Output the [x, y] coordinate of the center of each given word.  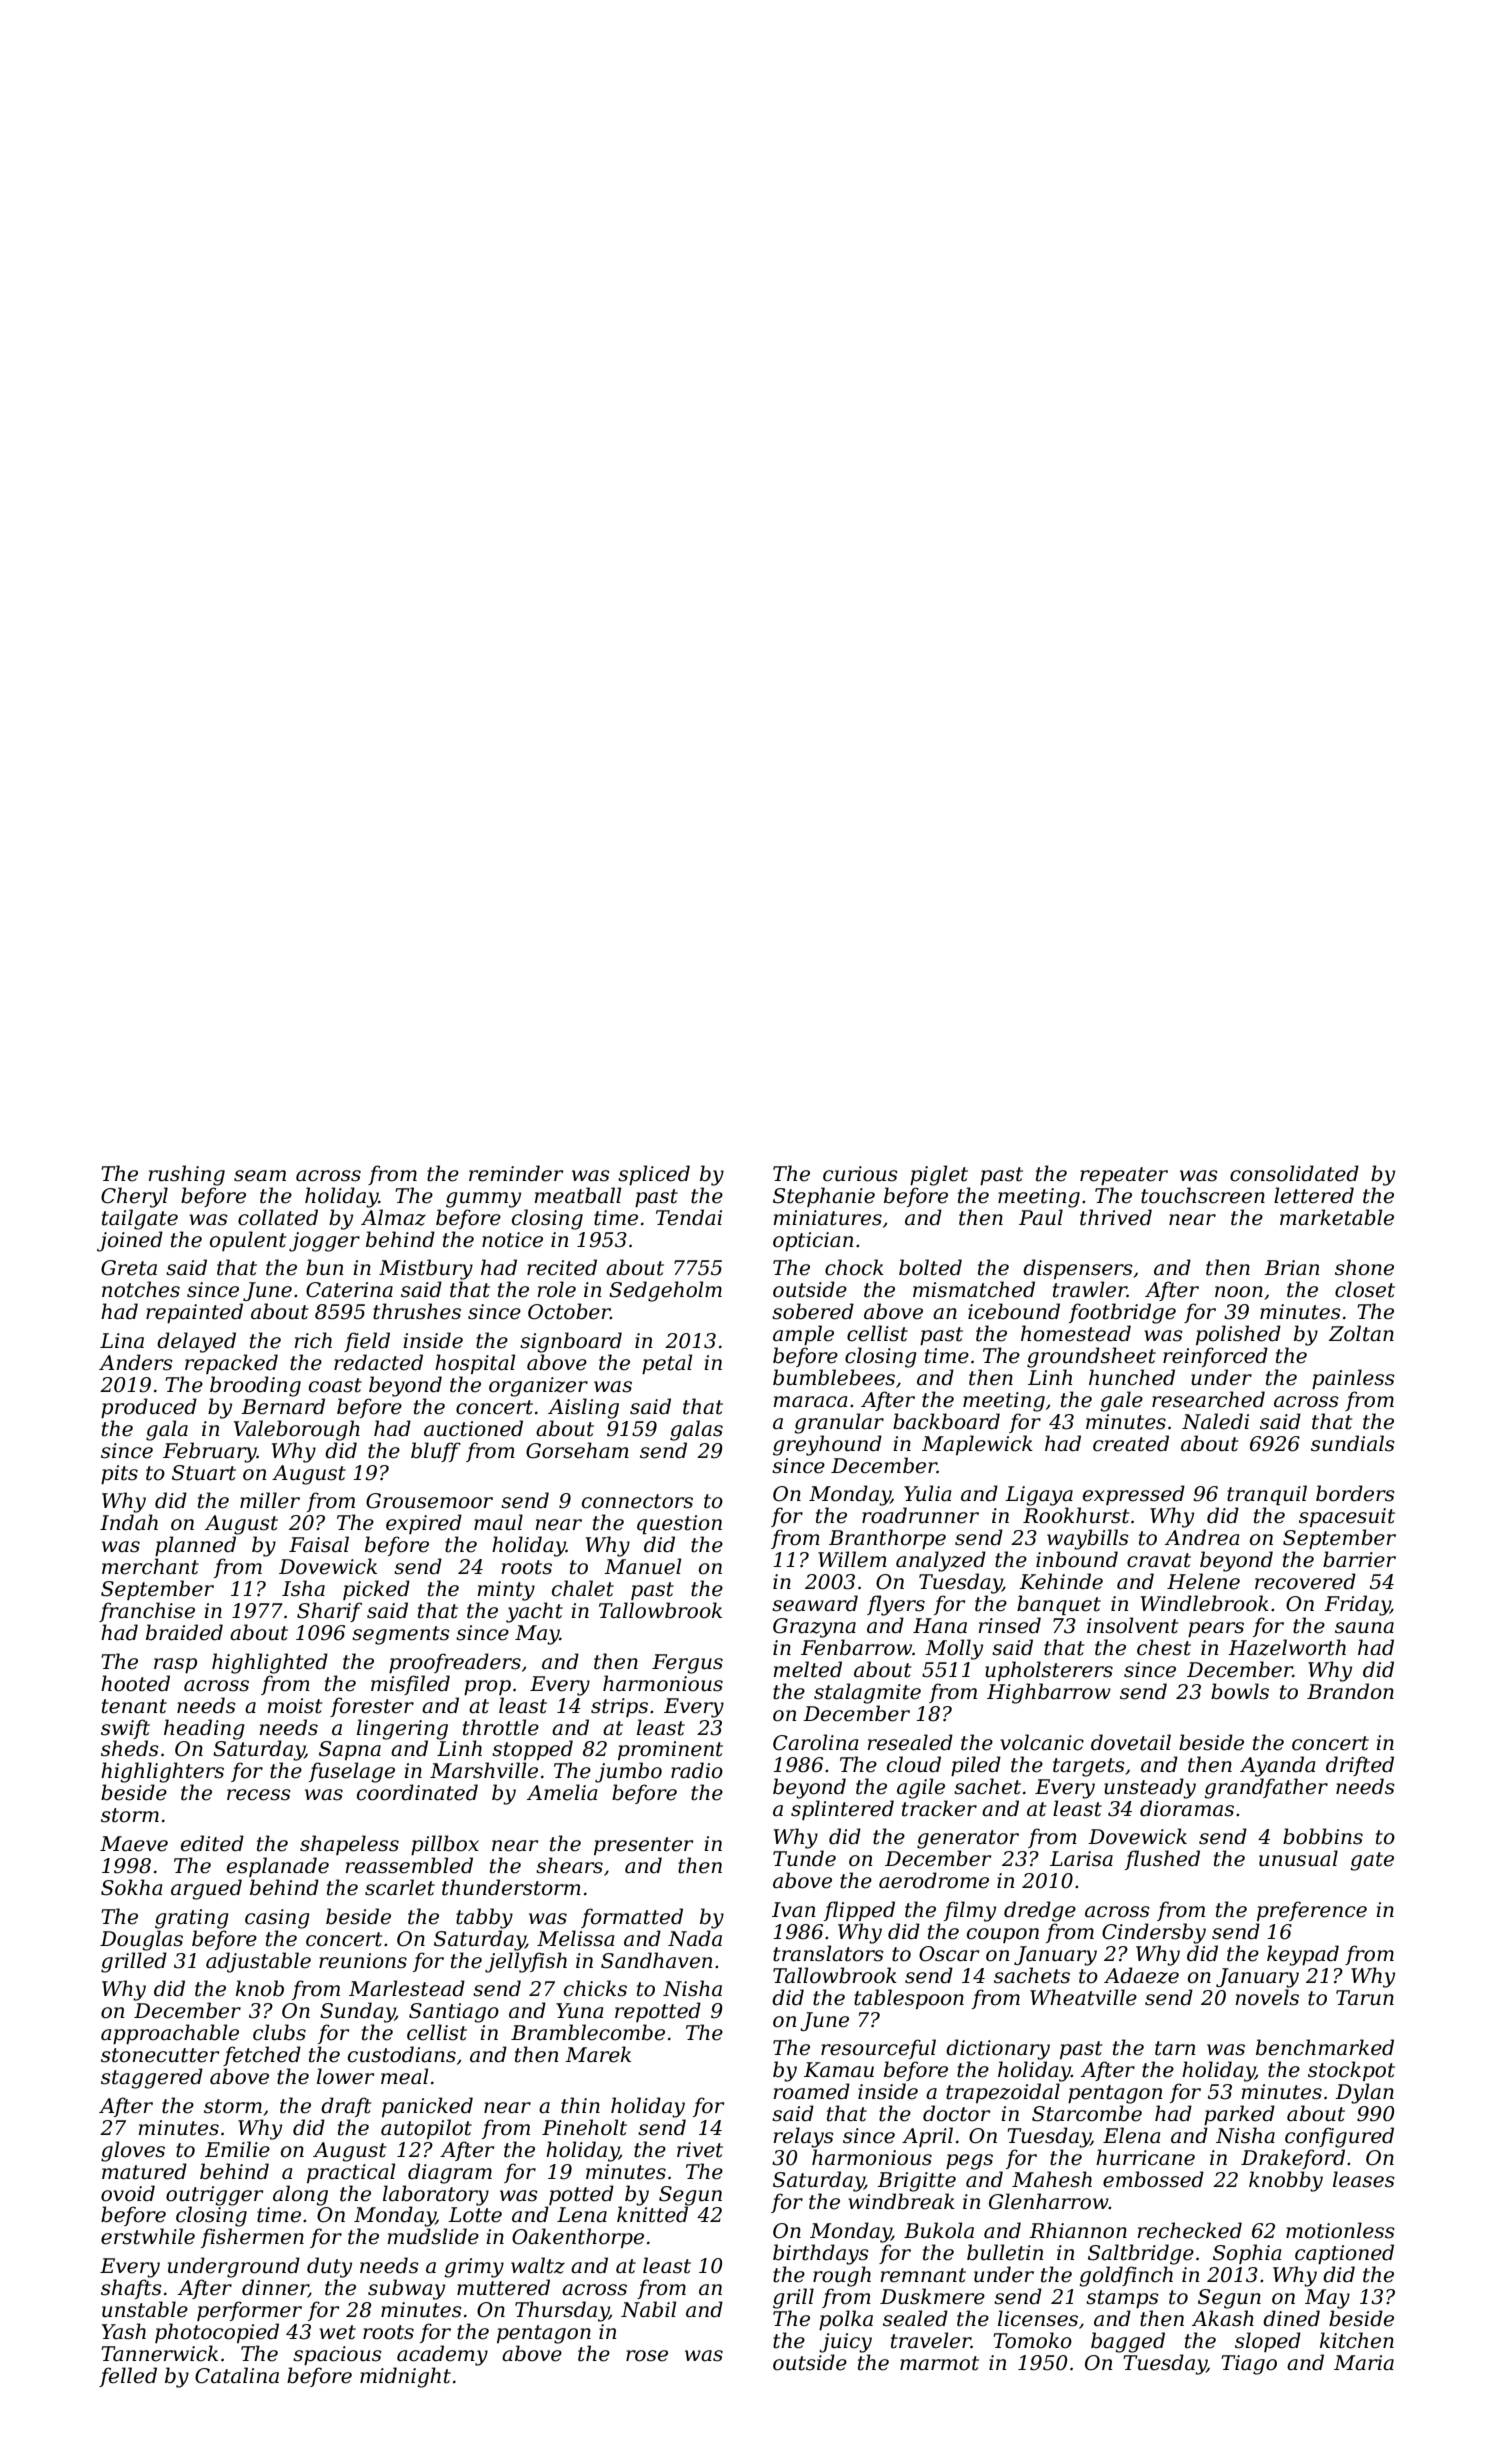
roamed [812, 2091]
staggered [152, 2078]
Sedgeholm [665, 1291]
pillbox [445, 1845]
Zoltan [1361, 1333]
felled [128, 2377]
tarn [1175, 2048]
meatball [578, 1195]
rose [647, 2356]
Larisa [1081, 1859]
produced [149, 1408]
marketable [1337, 1217]
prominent [670, 1750]
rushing [187, 1175]
